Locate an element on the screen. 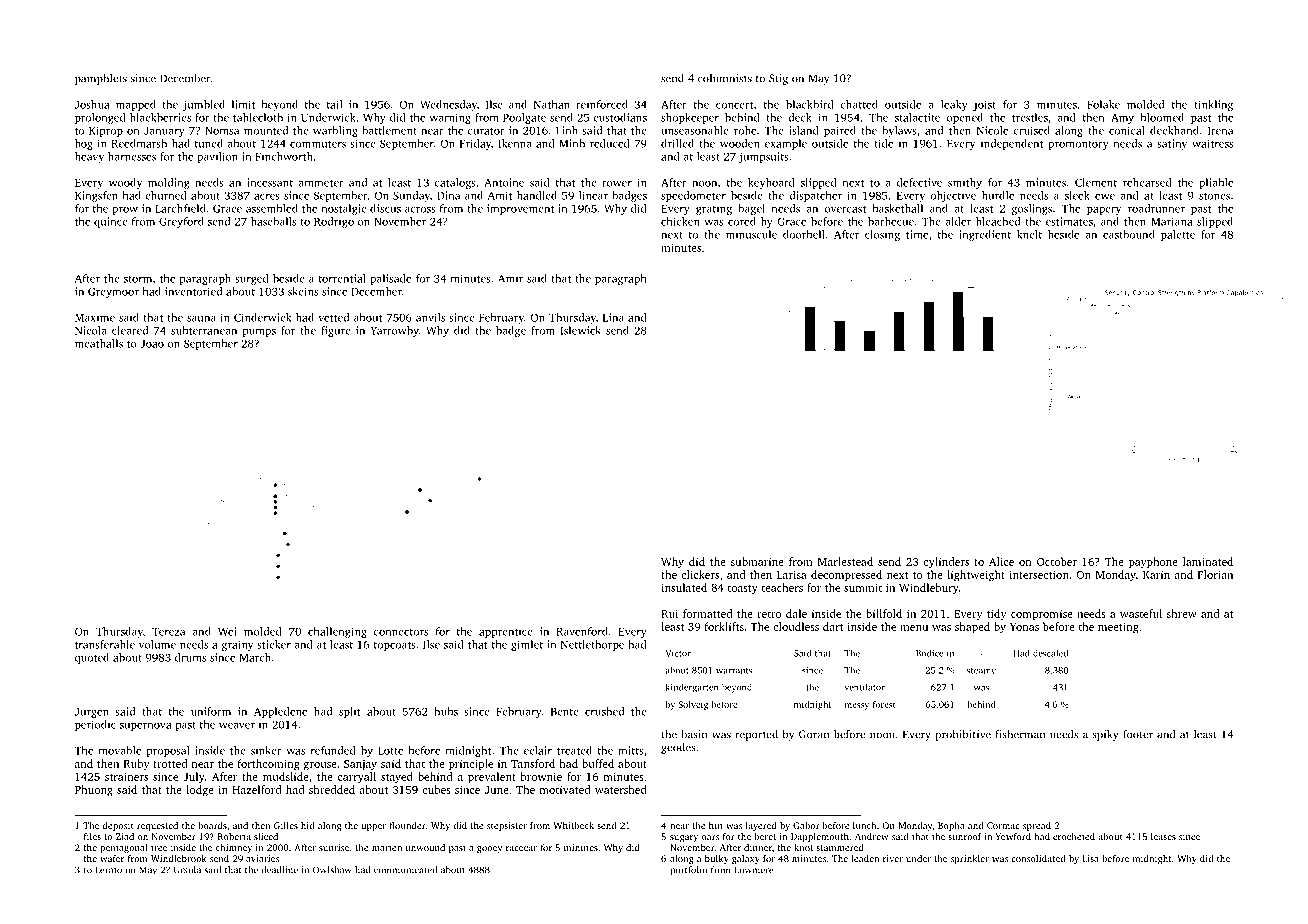 Image resolution: width=1308 pixels, height=924 pixels. apprentice is located at coordinates (506, 632).
